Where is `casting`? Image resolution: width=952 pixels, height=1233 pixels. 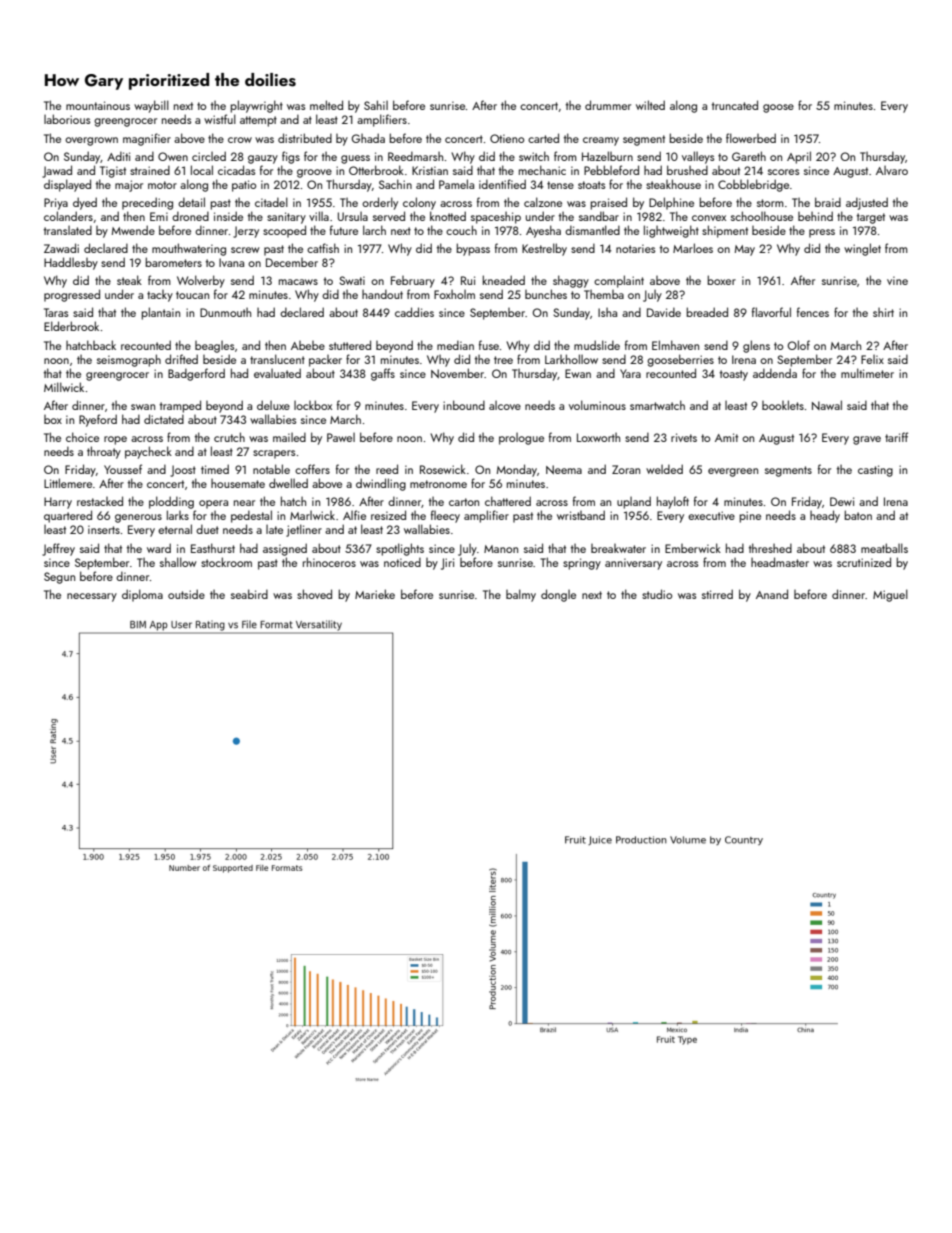
casting is located at coordinates (875, 471).
